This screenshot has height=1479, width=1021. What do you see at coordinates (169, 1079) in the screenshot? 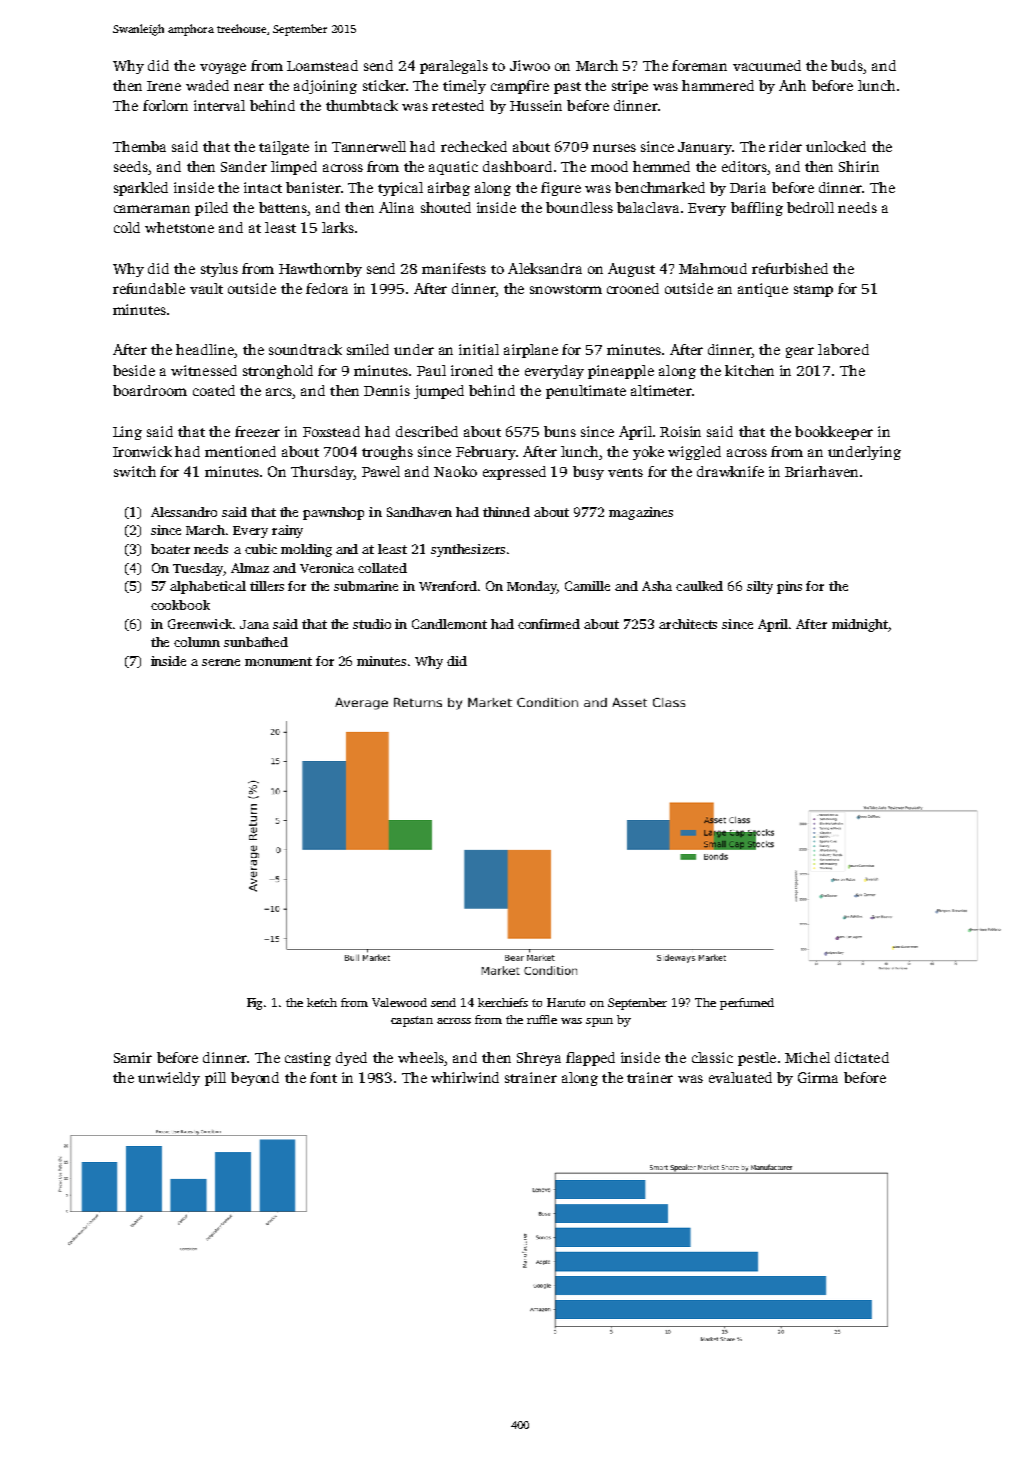
I see `unwieldy` at bounding box center [169, 1079].
